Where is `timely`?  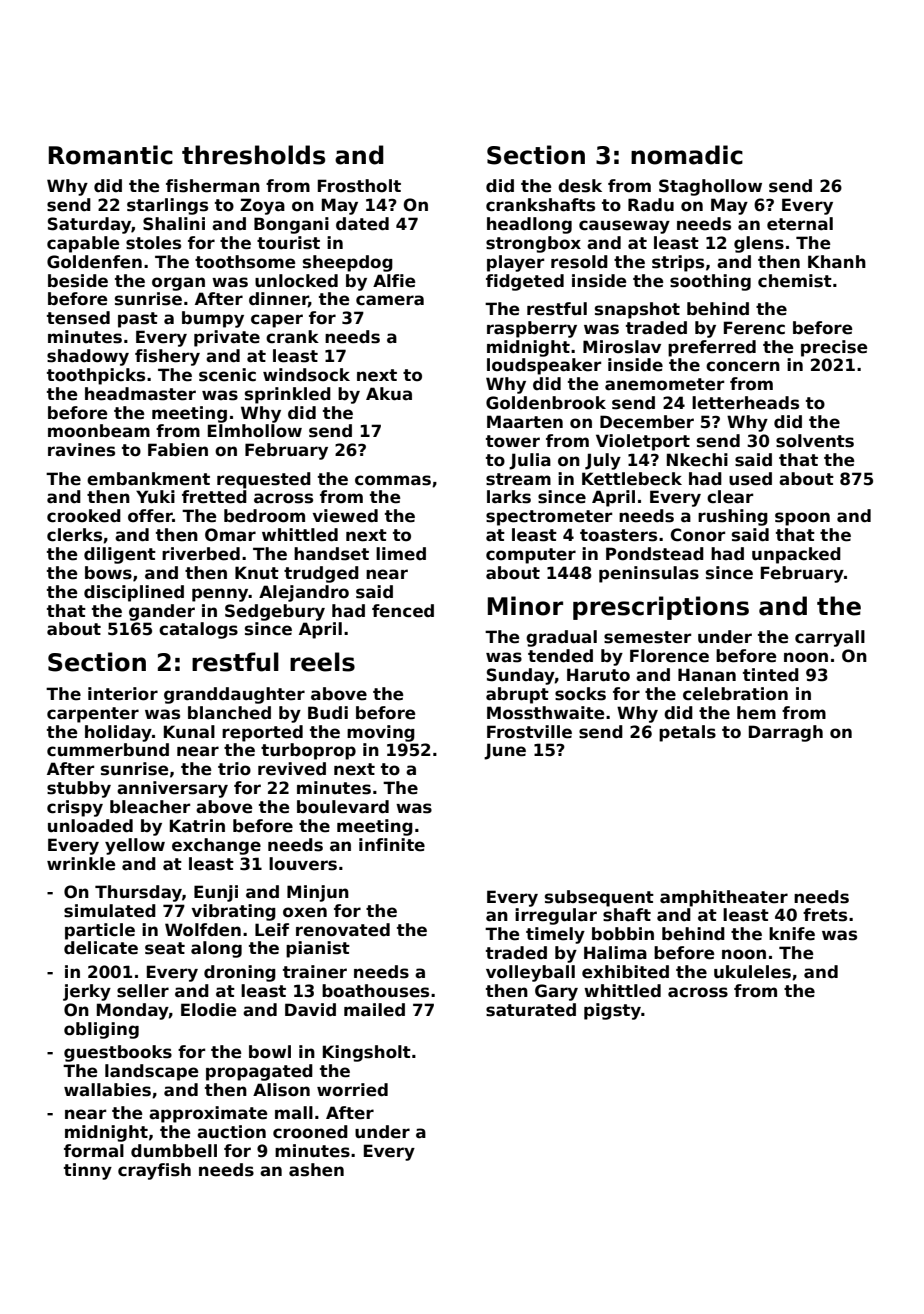 timely is located at coordinates (555, 935).
